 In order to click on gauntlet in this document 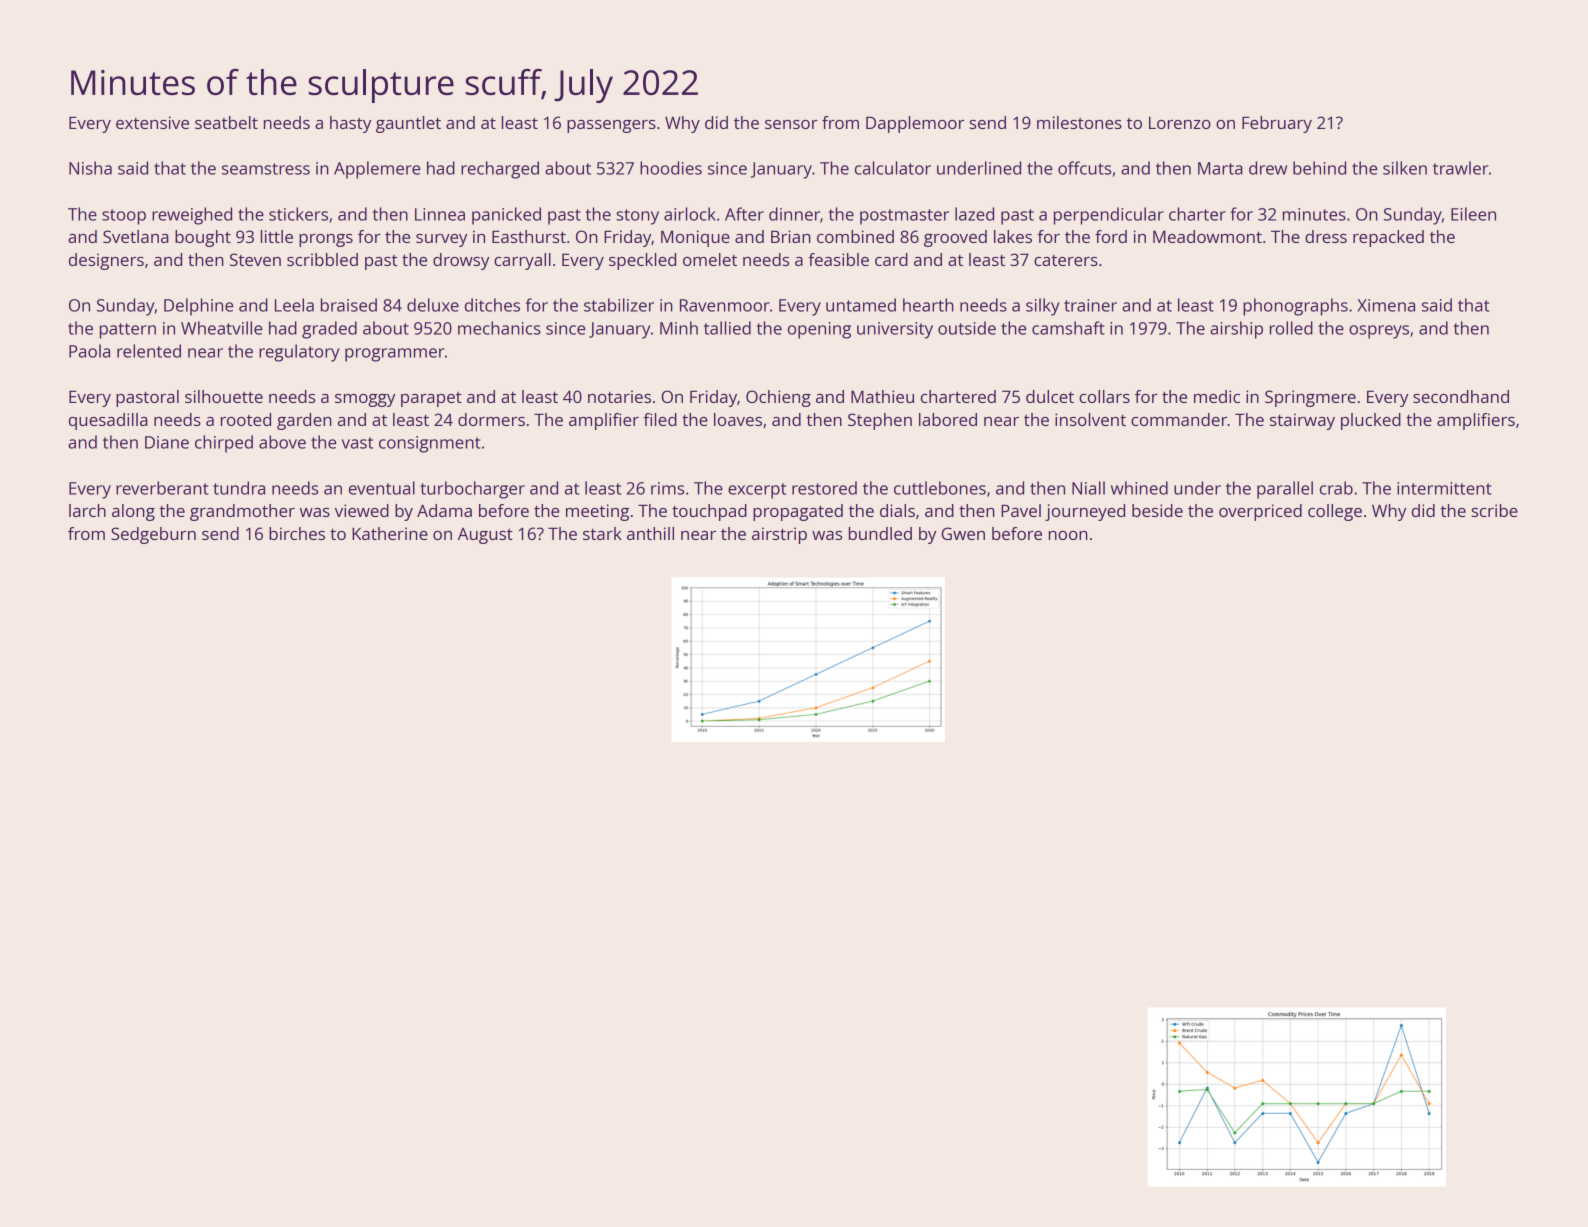, I will do `click(408, 124)`.
